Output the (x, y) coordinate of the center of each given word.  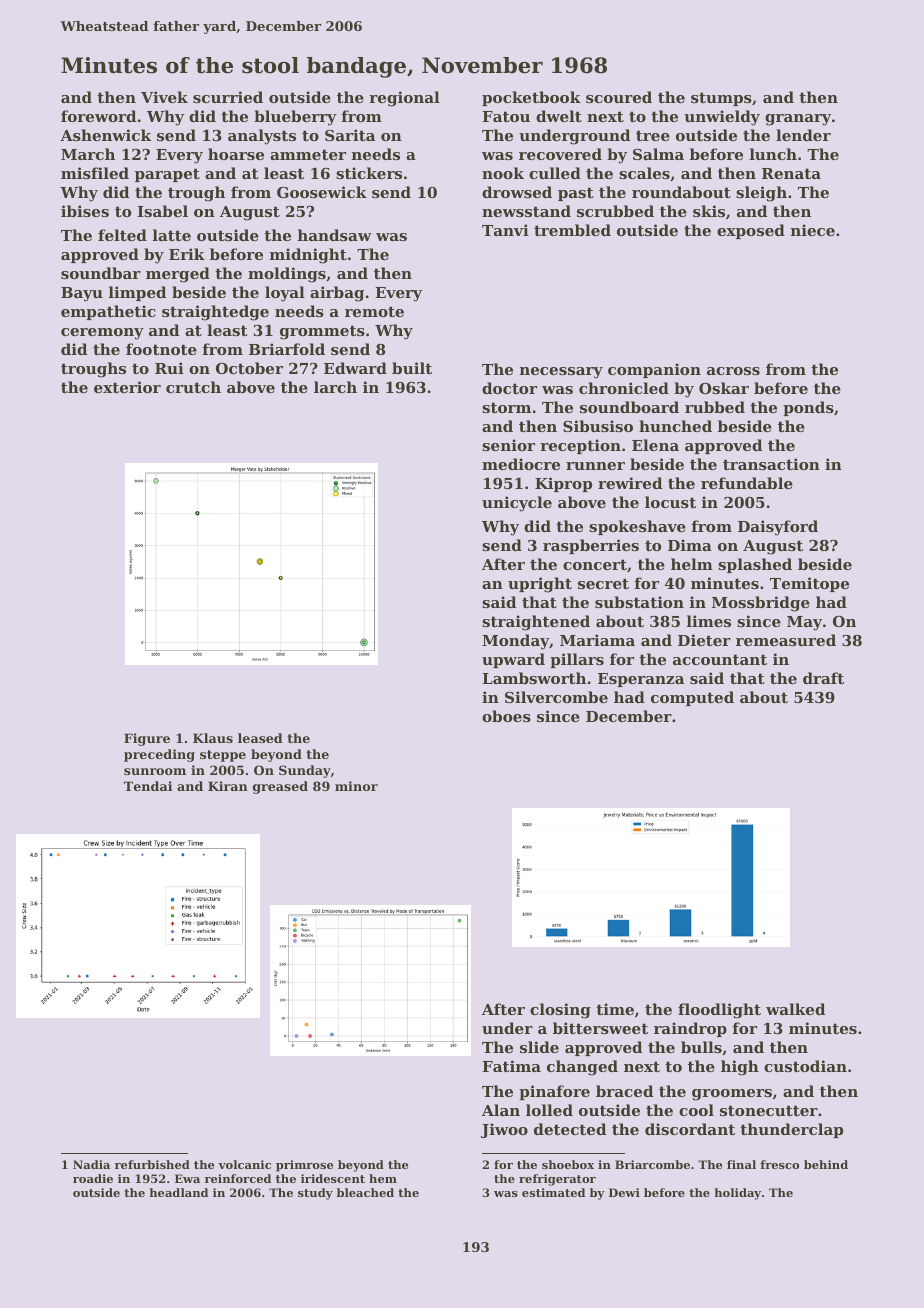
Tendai (148, 786)
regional (404, 99)
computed (692, 698)
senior (508, 445)
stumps (721, 99)
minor (356, 786)
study (315, 1194)
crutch (193, 387)
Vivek (164, 97)
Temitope (809, 584)
